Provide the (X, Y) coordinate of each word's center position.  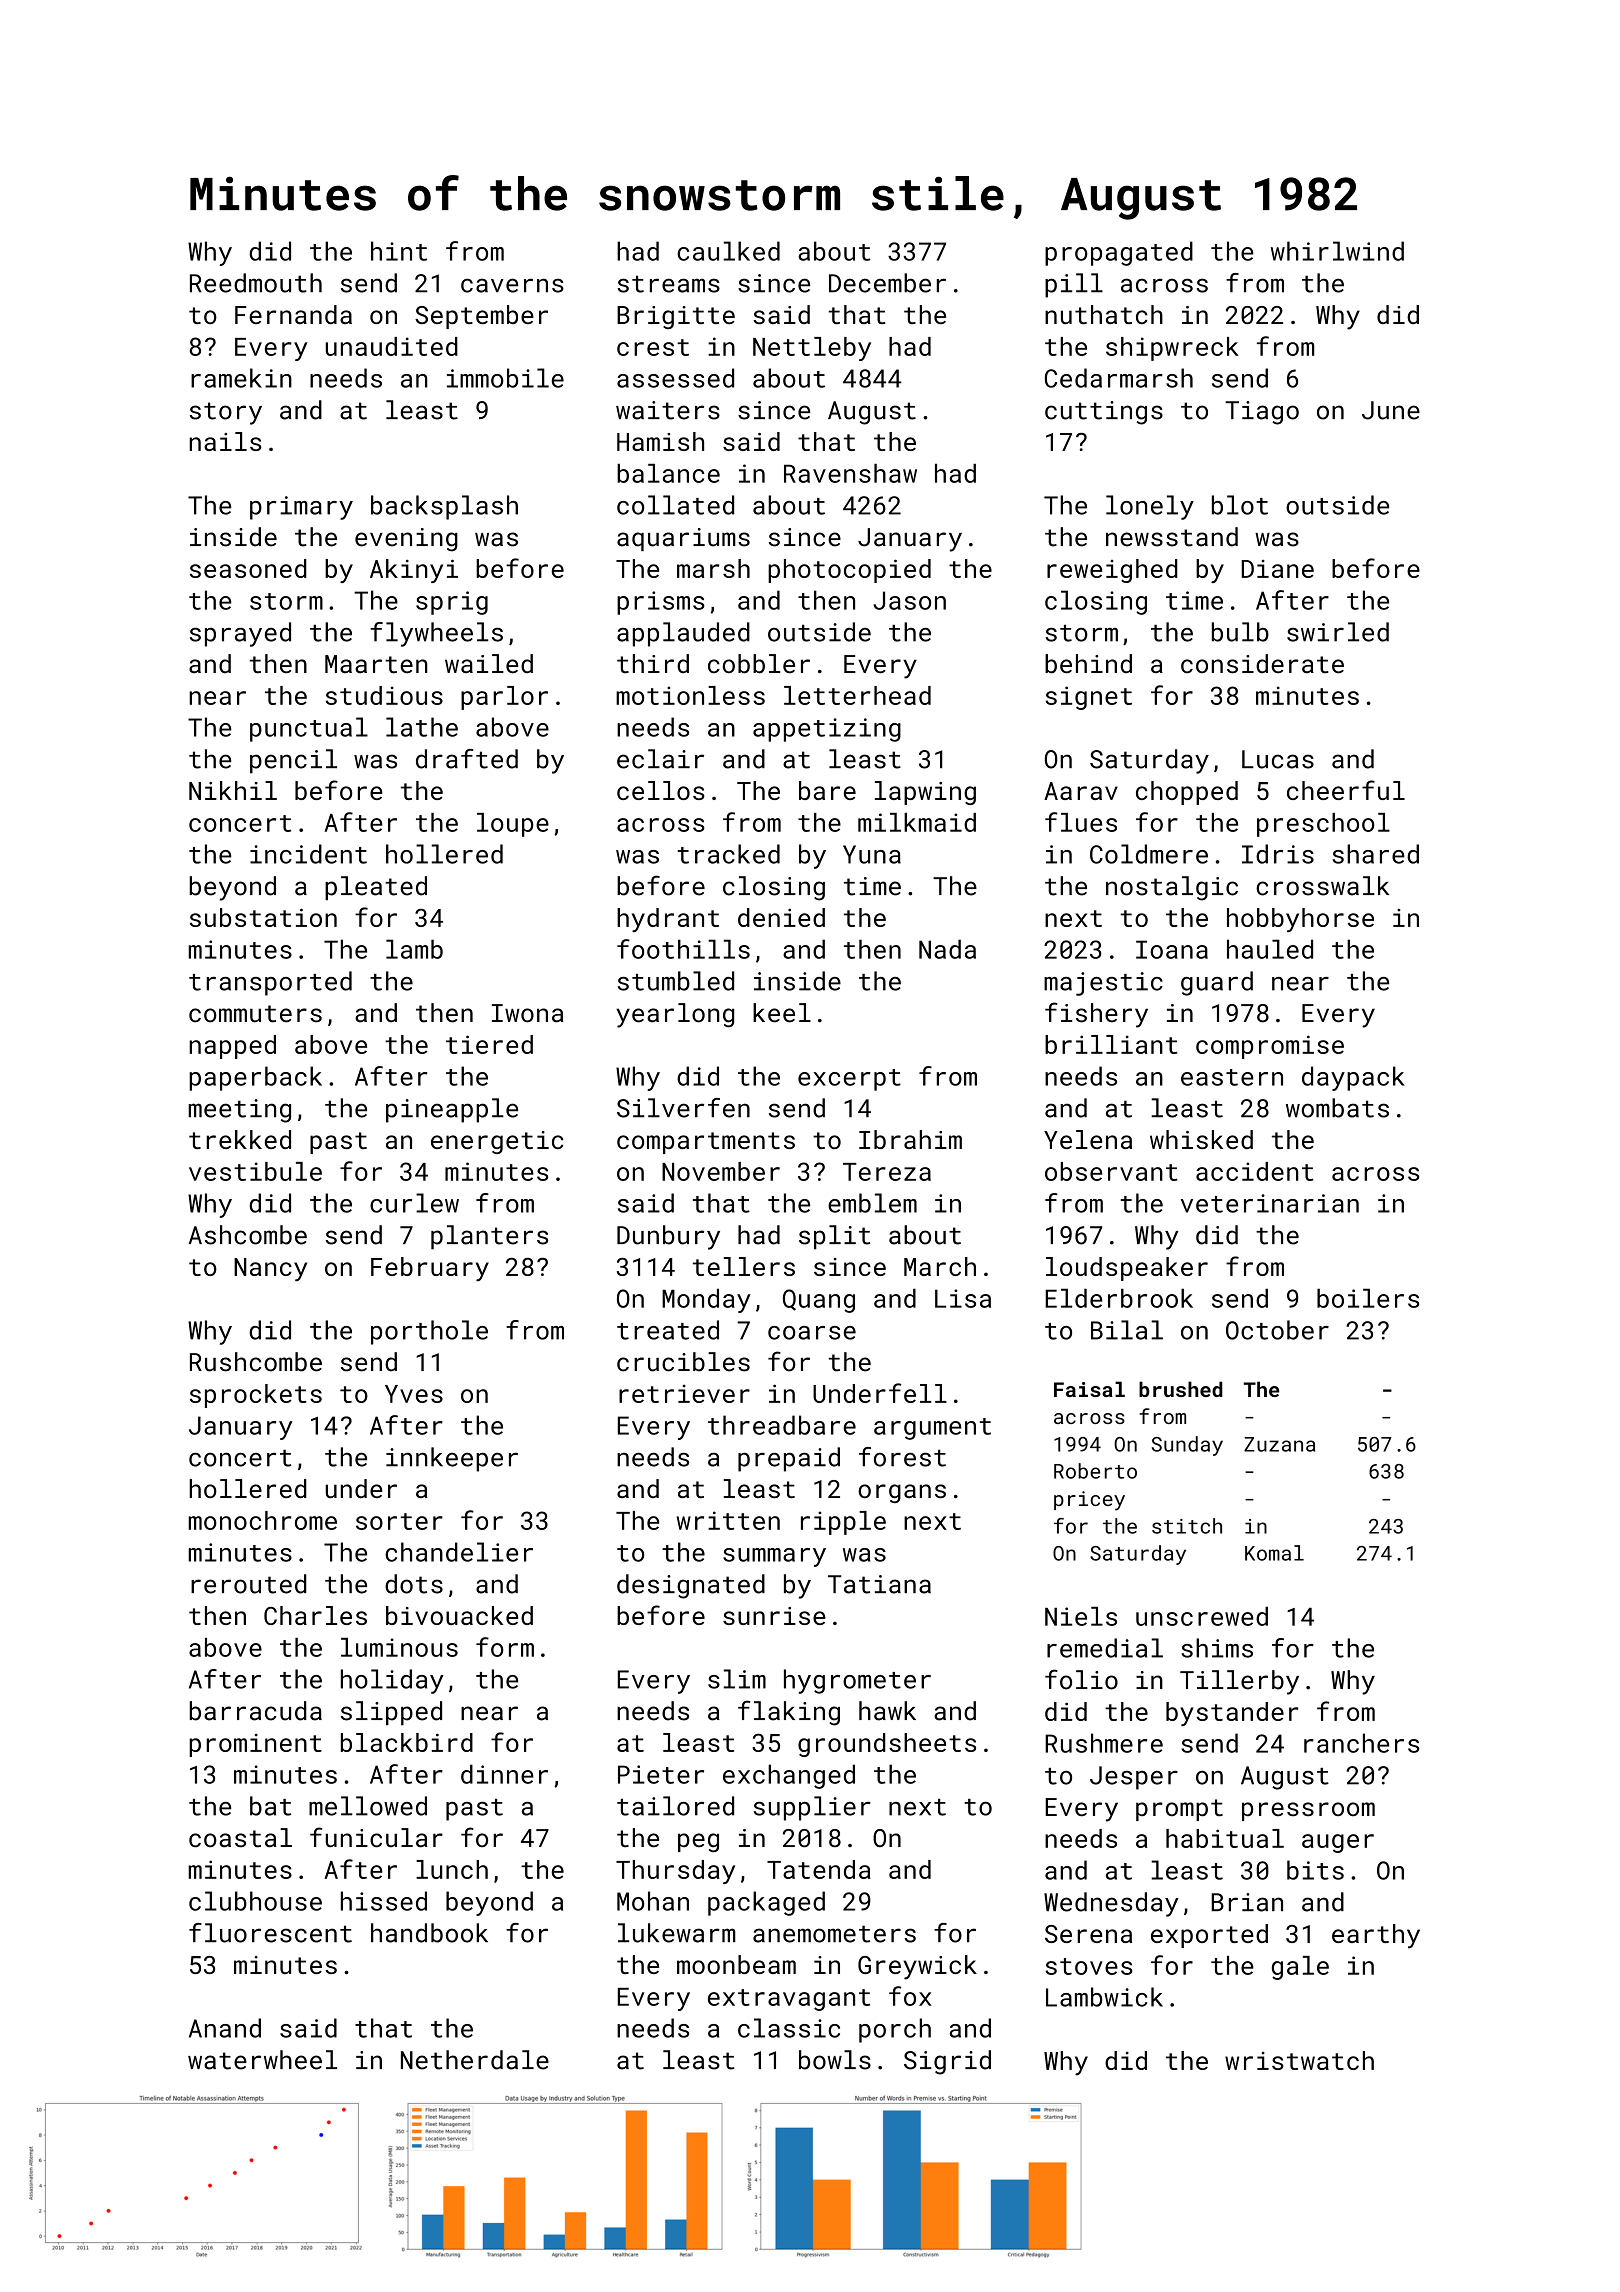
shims (1217, 1648)
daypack (1353, 1078)
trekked (240, 1139)
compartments (706, 1143)
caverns (512, 285)
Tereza (887, 1172)
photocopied (849, 571)
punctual (309, 729)
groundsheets (887, 1745)
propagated (1119, 253)
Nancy (270, 1270)
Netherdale (475, 2060)
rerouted (249, 1584)
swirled (1338, 632)
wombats (1337, 1108)
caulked (728, 251)
